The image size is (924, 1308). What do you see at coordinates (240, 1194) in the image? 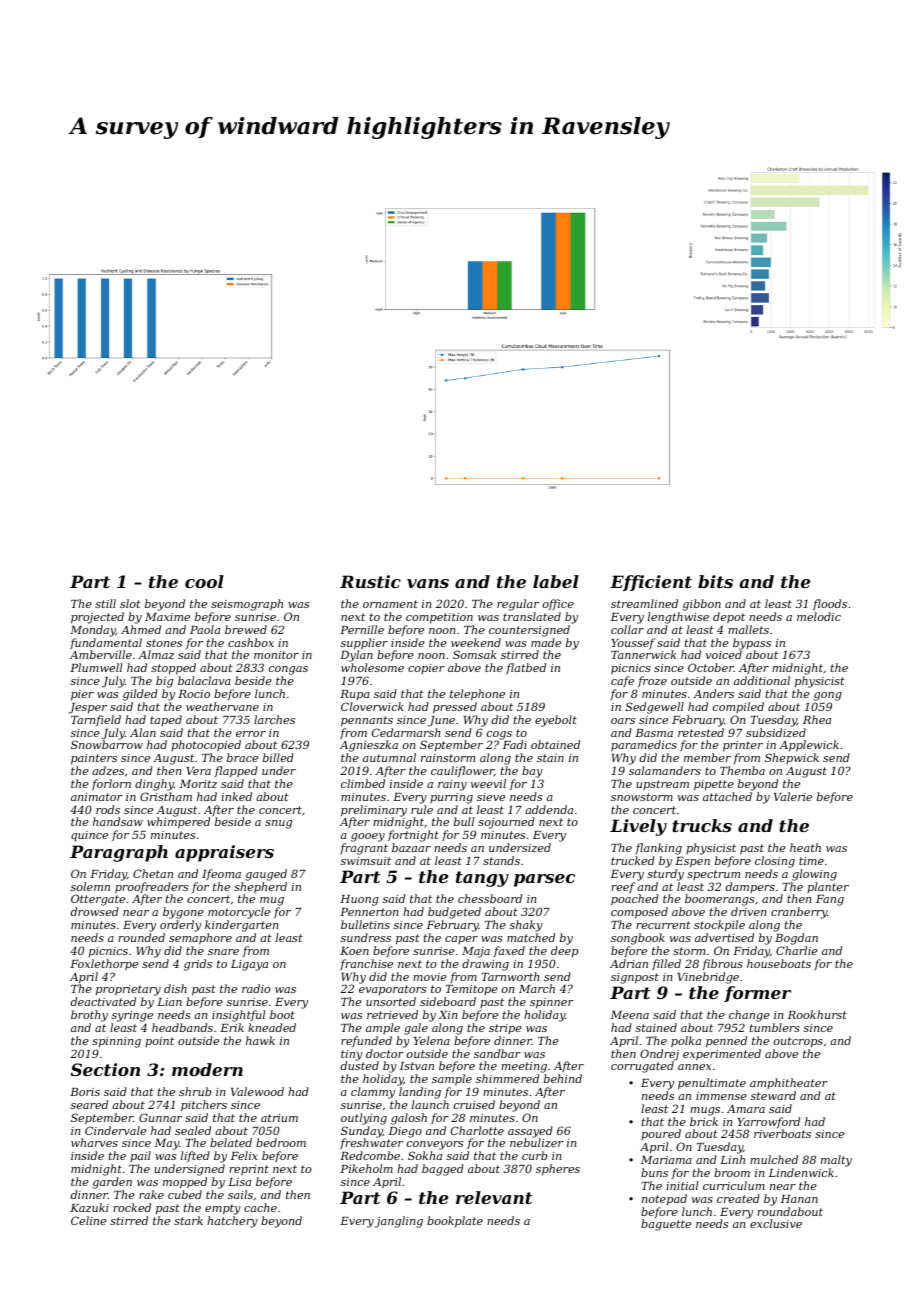
I see `sails` at bounding box center [240, 1194].
